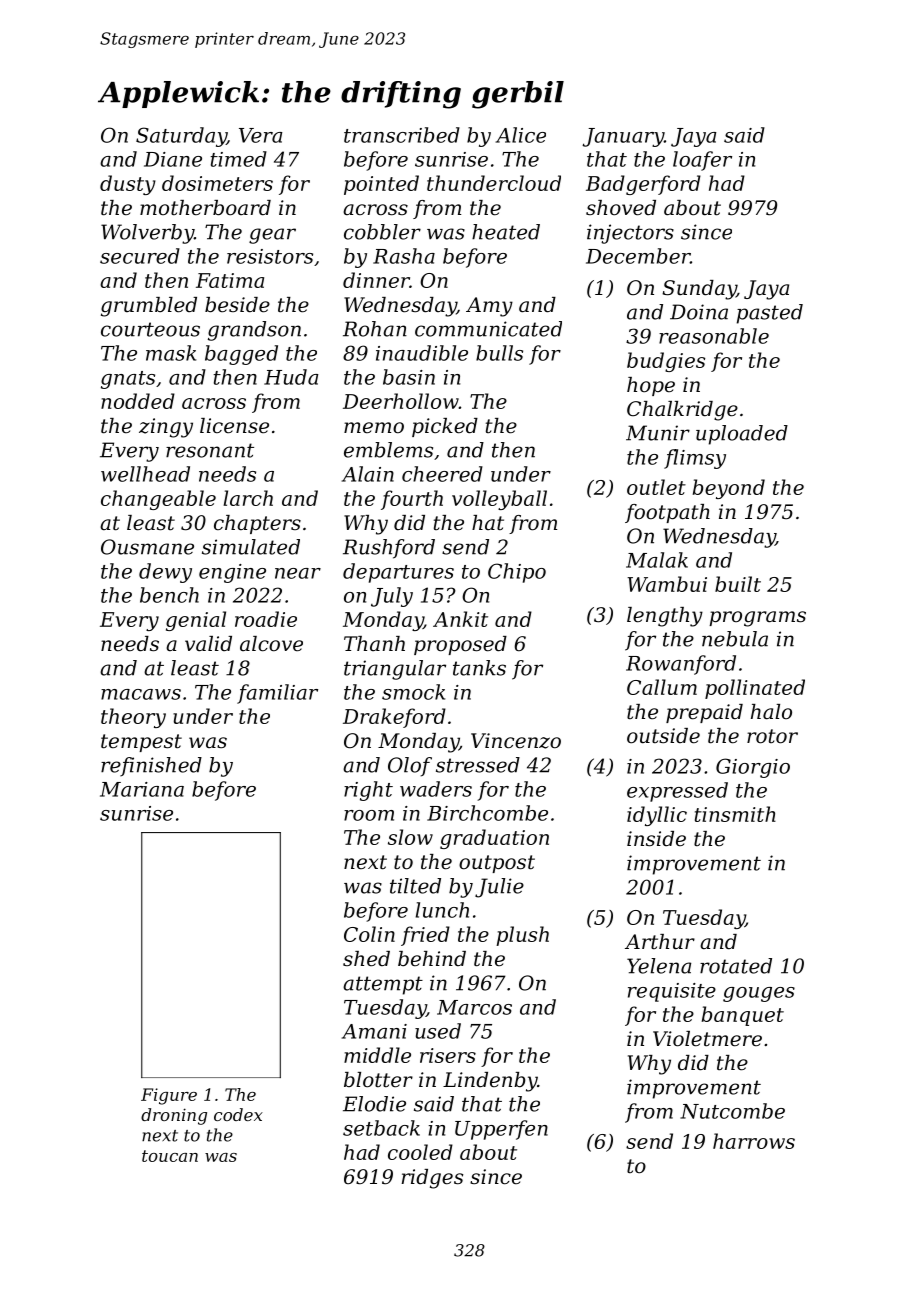 The width and height of the screenshot is (908, 1316). I want to click on Arthur, so click(660, 942).
